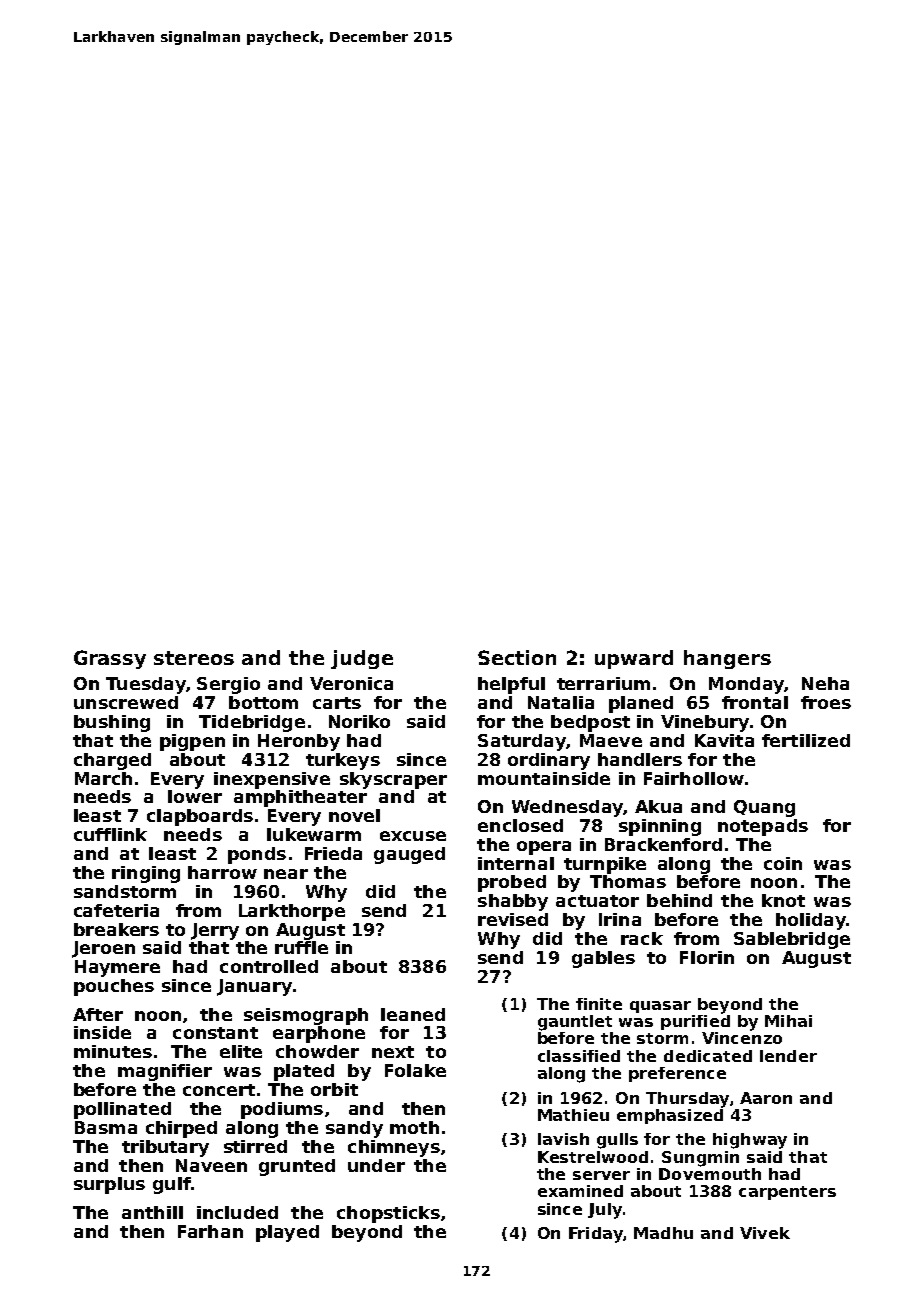  I want to click on cufflink, so click(110, 834).
